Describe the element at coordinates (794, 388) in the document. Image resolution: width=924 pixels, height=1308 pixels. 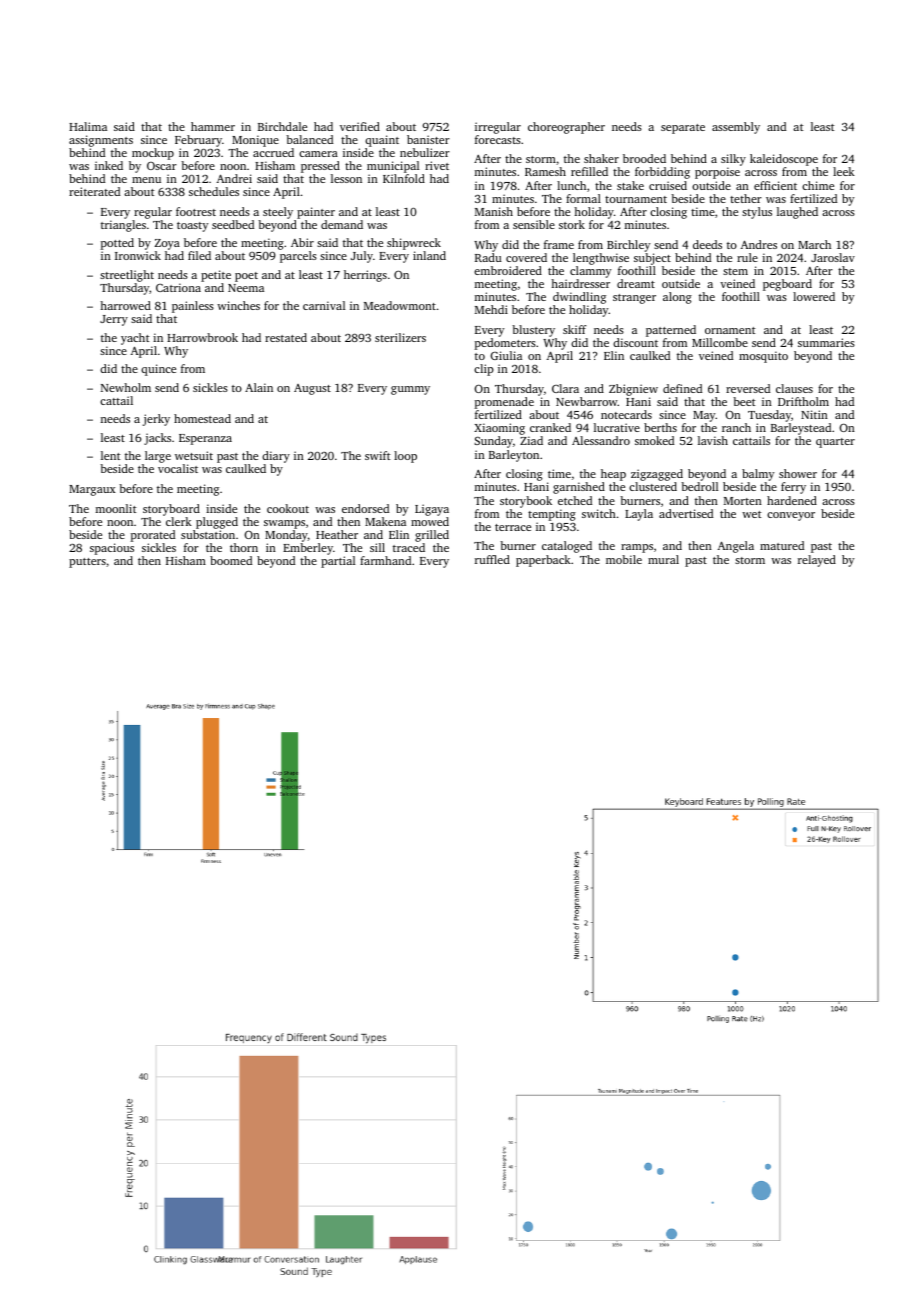
I see `clauses` at that location.
